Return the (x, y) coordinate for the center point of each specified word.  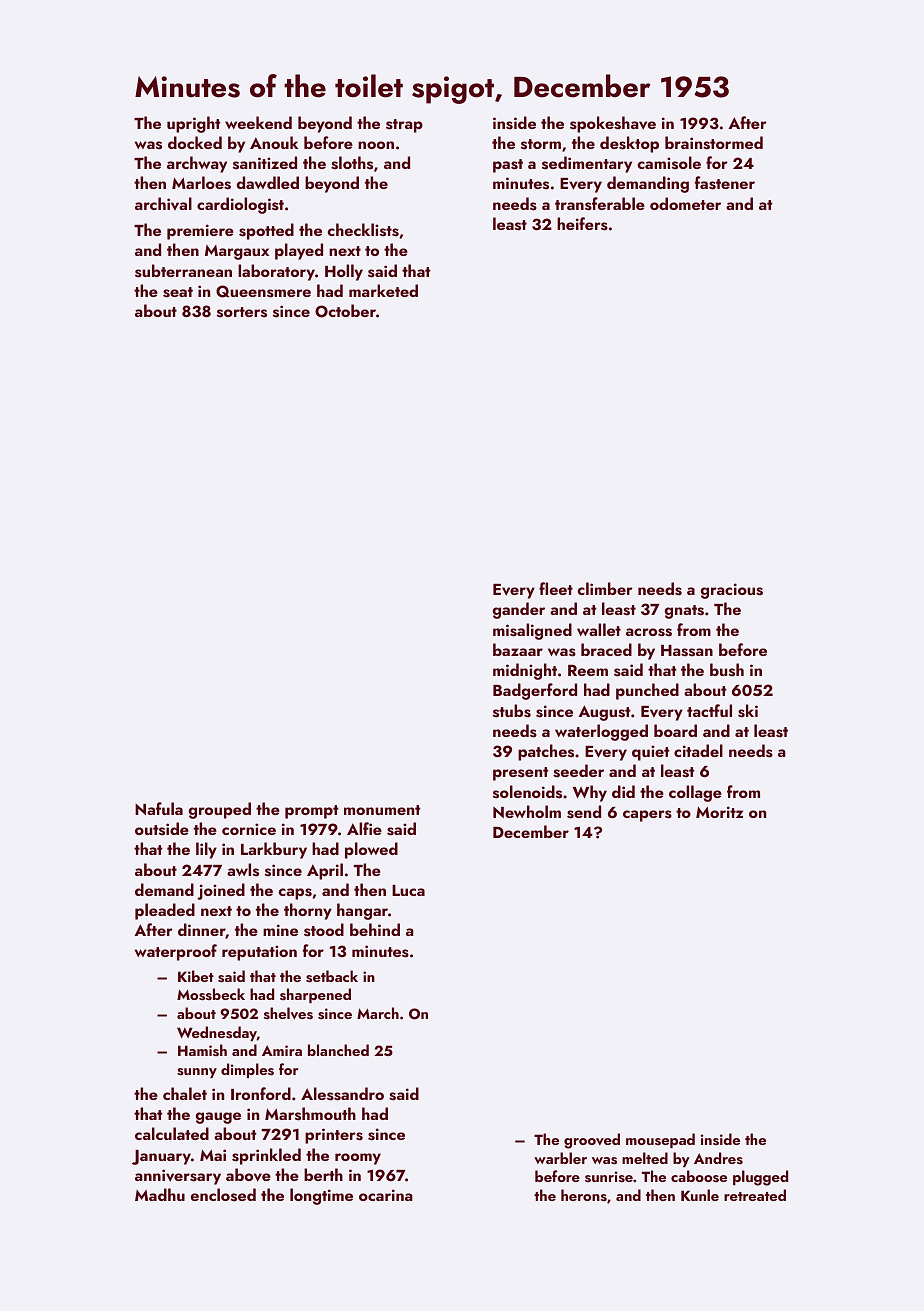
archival (163, 203)
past (508, 166)
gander (519, 610)
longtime (321, 1196)
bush (727, 670)
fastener (725, 183)
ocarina (386, 1195)
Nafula (159, 808)
